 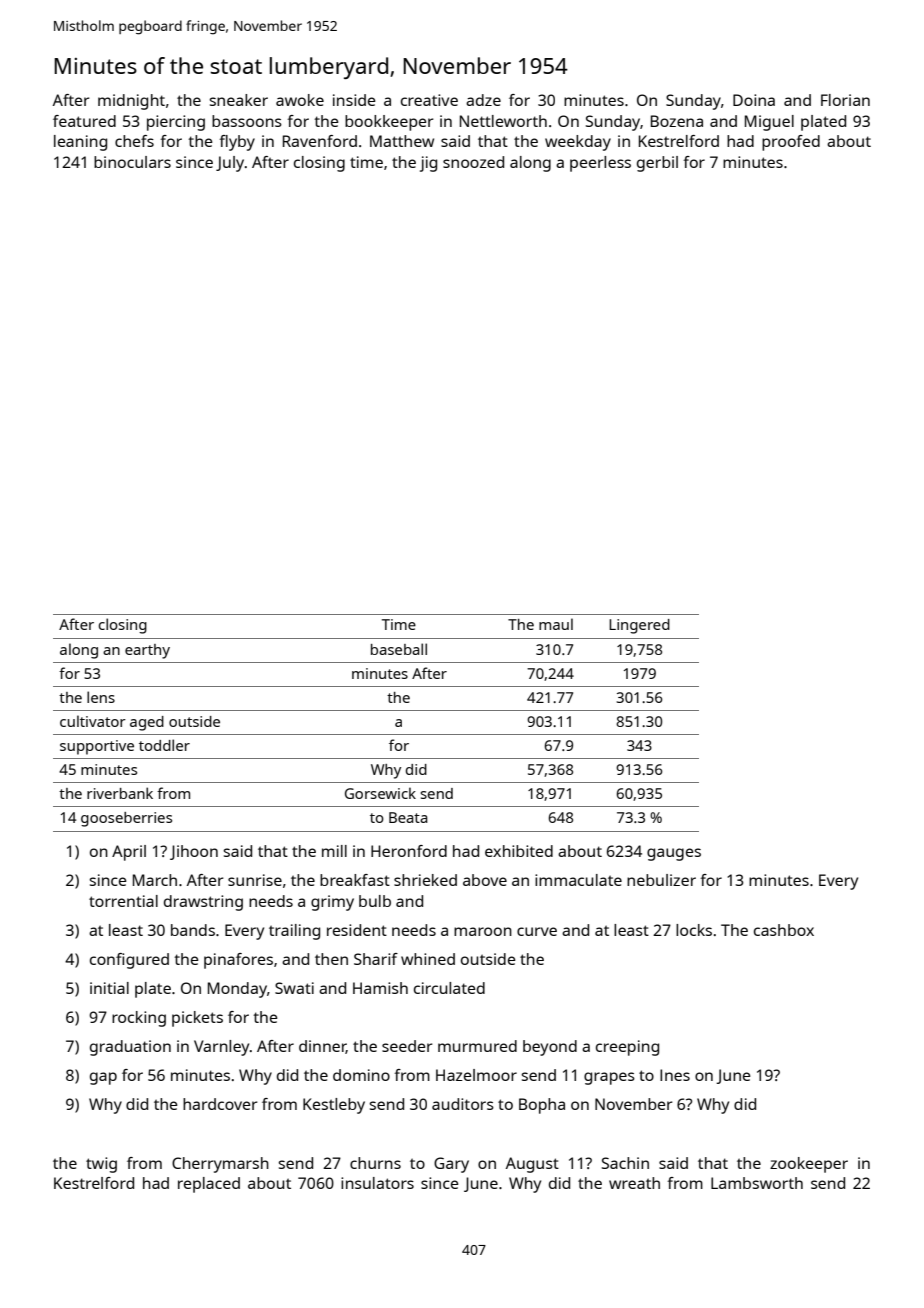 What do you see at coordinates (600, 164) in the document?
I see `peerless` at bounding box center [600, 164].
